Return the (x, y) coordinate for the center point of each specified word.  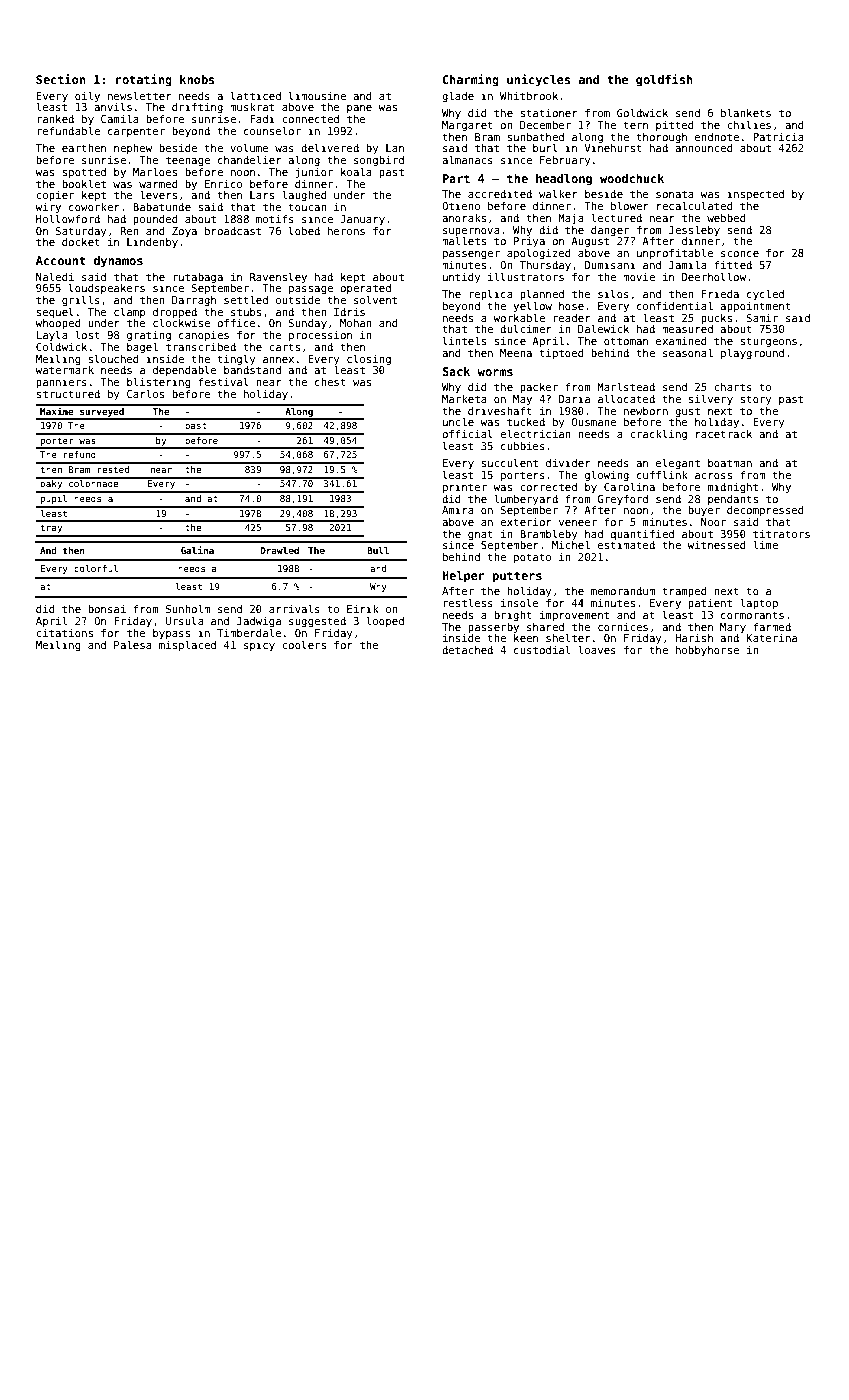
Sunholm (188, 608)
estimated (626, 545)
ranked (55, 119)
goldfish (664, 80)
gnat (480, 535)
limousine (317, 95)
